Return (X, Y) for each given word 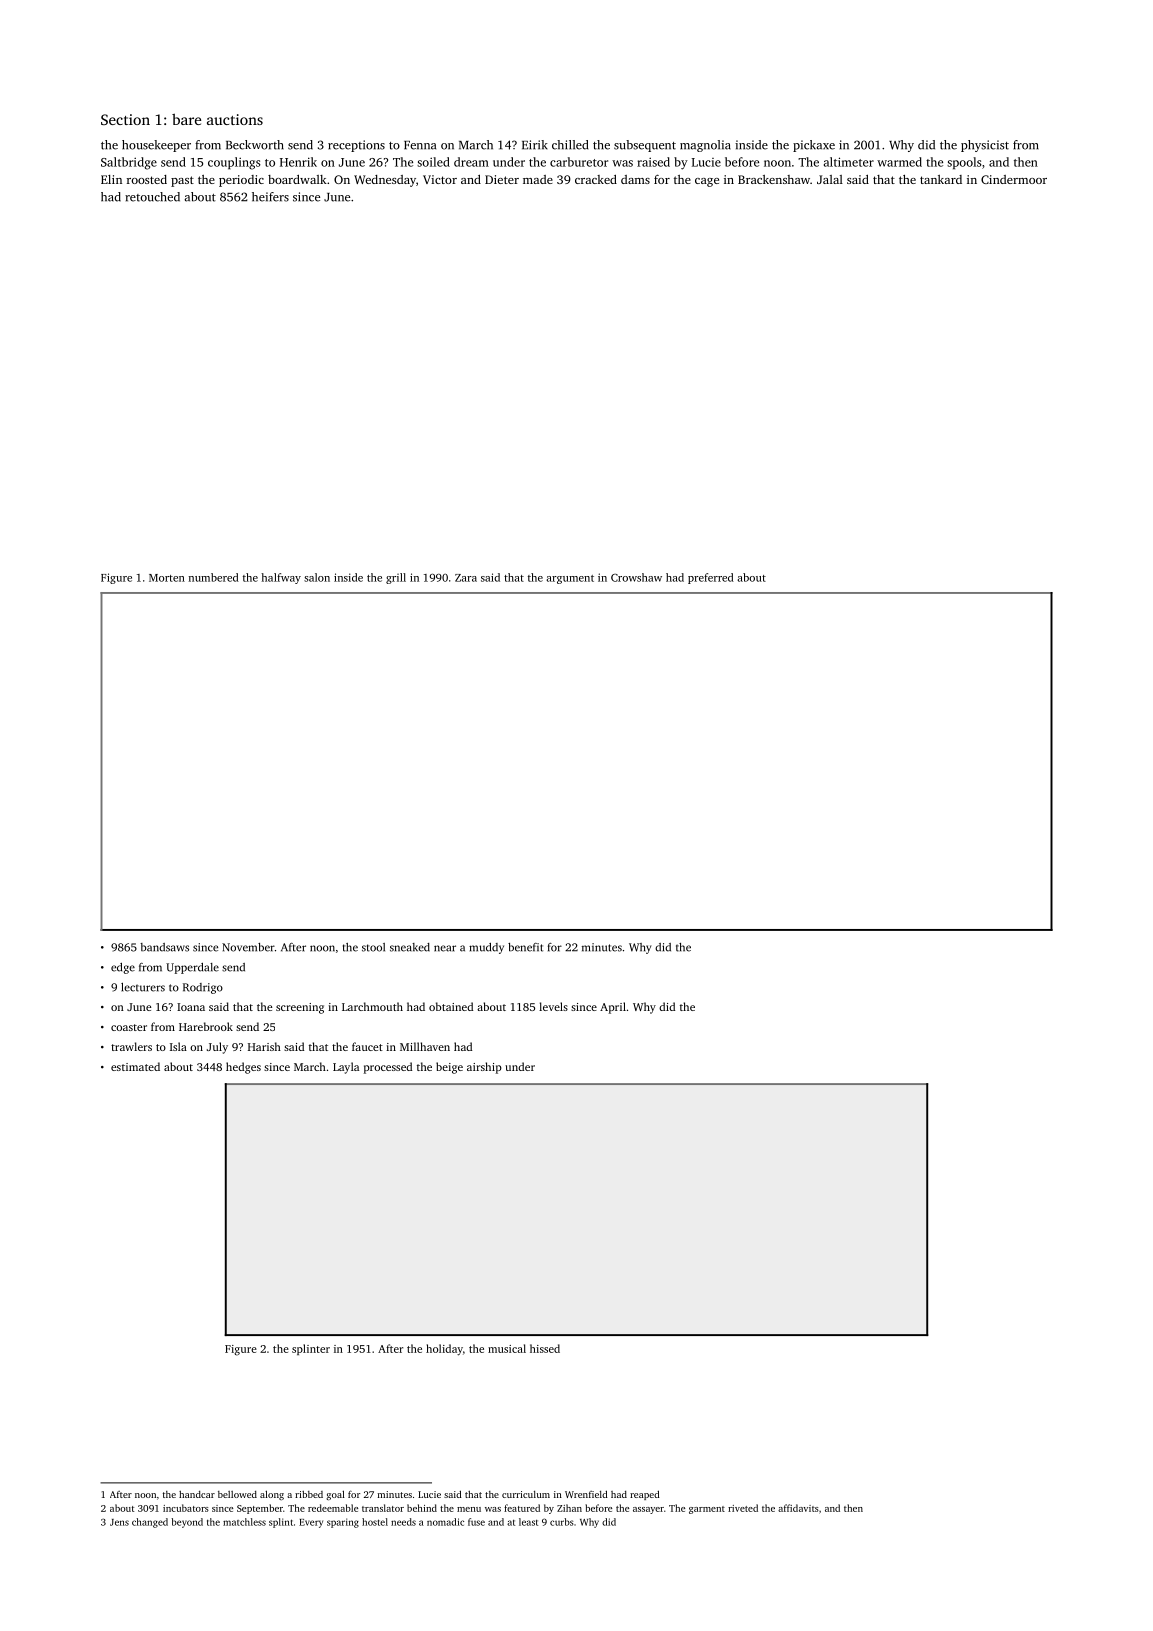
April (613, 1008)
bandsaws (164, 947)
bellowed (237, 1494)
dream (471, 162)
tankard (941, 179)
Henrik (298, 162)
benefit (525, 947)
